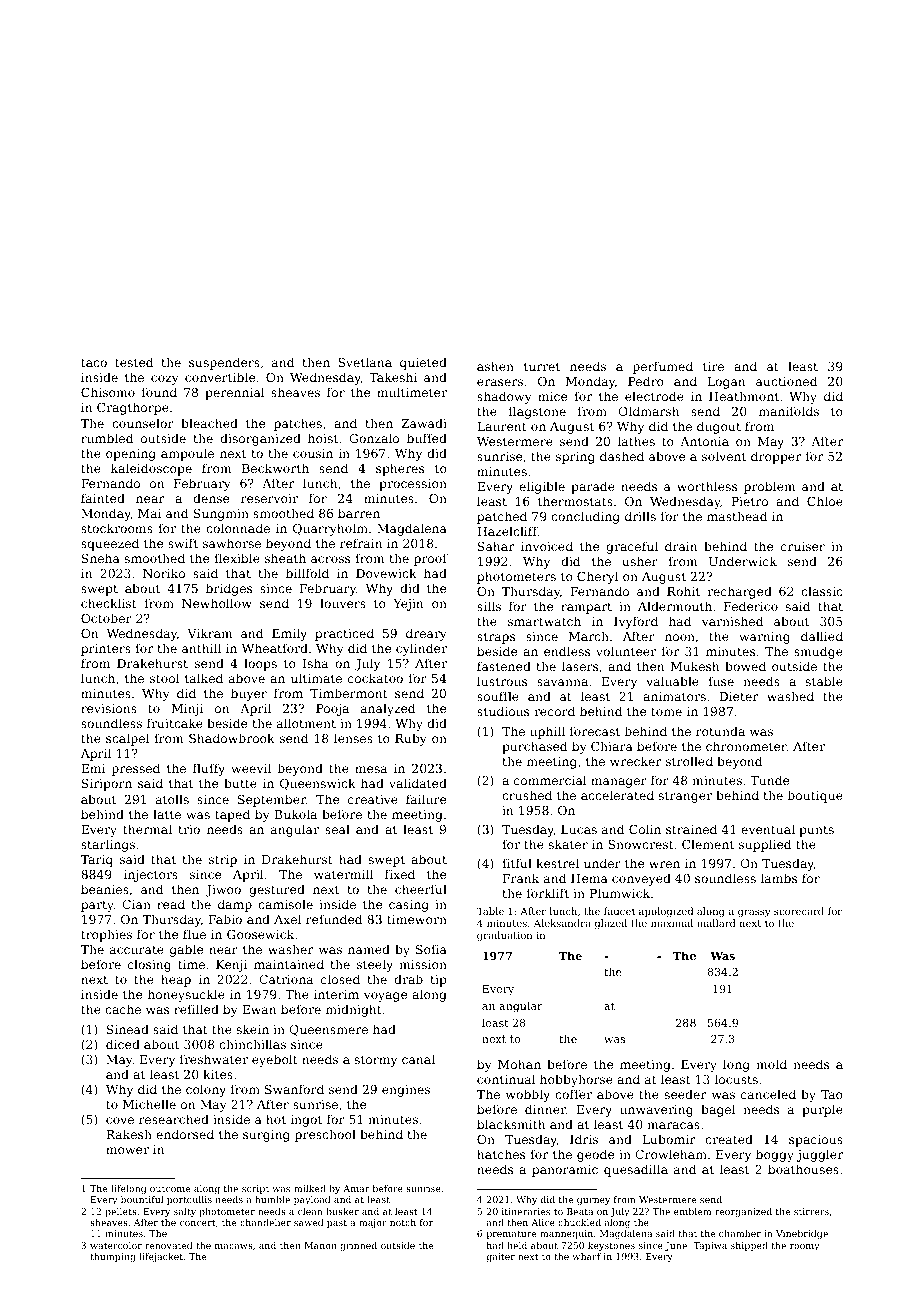 This screenshot has height=1308, width=924. Describe the element at coordinates (106, 935) in the screenshot. I see `trophies` at that location.
